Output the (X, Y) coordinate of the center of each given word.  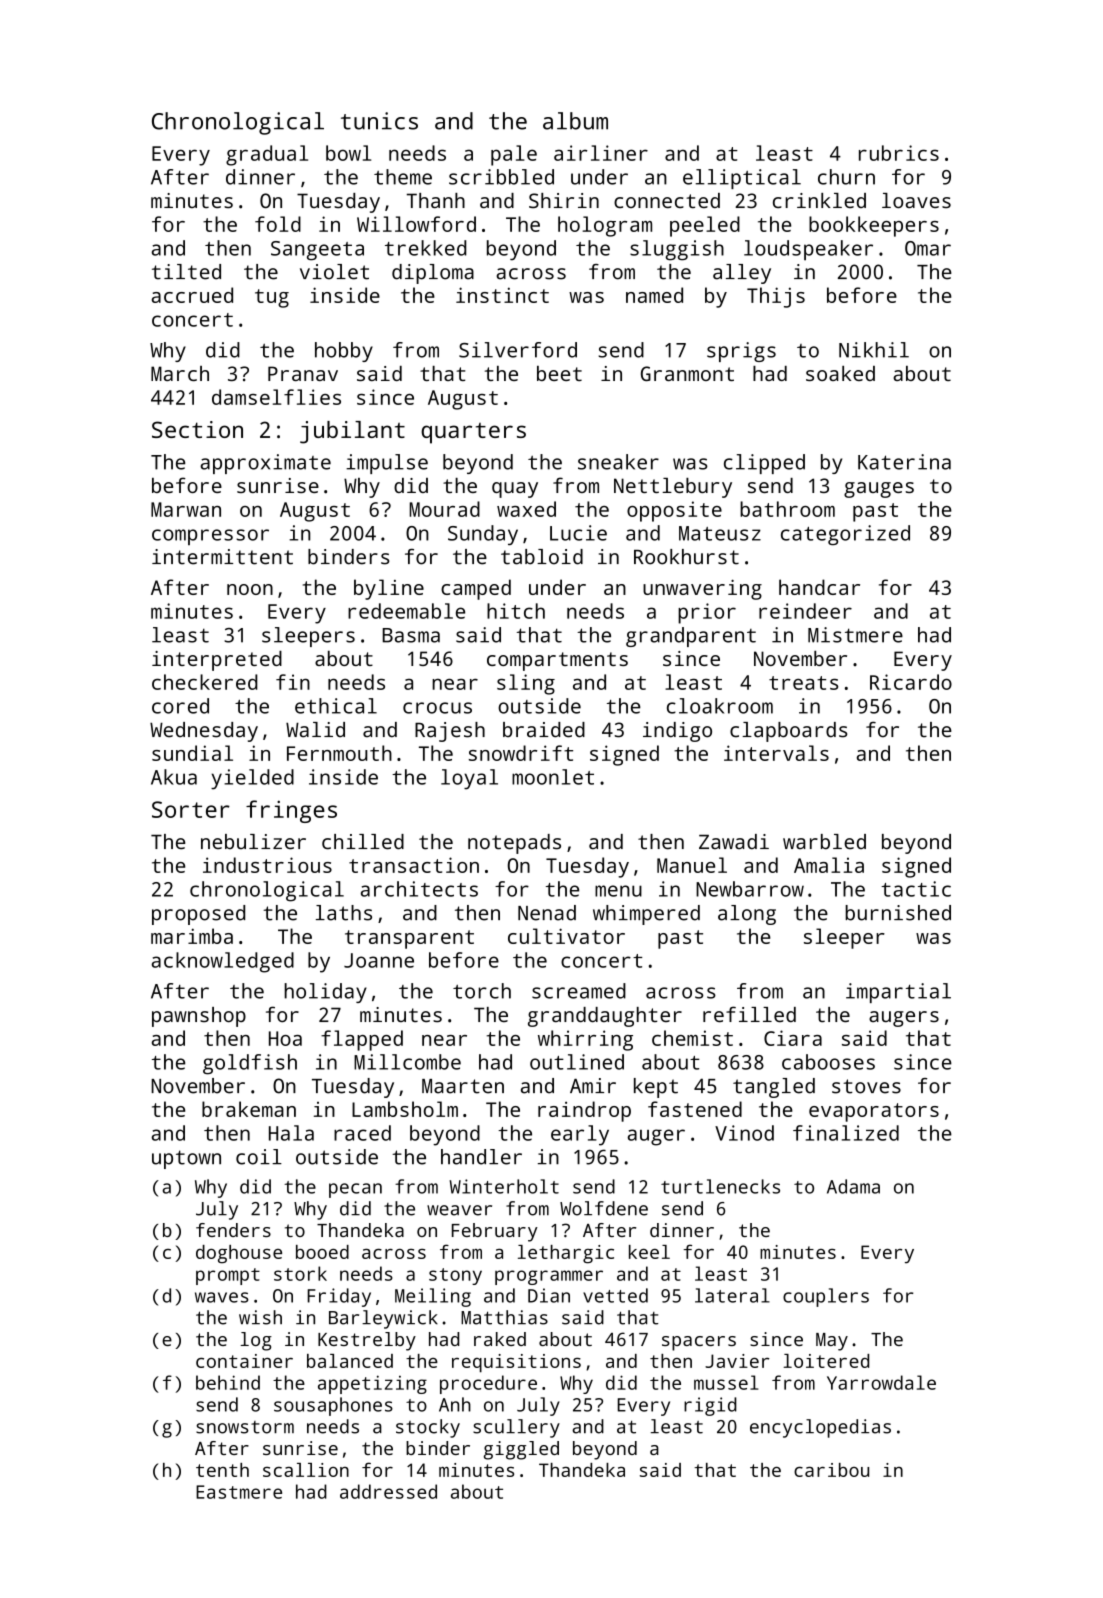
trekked (425, 248)
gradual (267, 155)
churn (846, 177)
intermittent (222, 557)
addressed (388, 1491)
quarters (473, 433)
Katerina (904, 462)
